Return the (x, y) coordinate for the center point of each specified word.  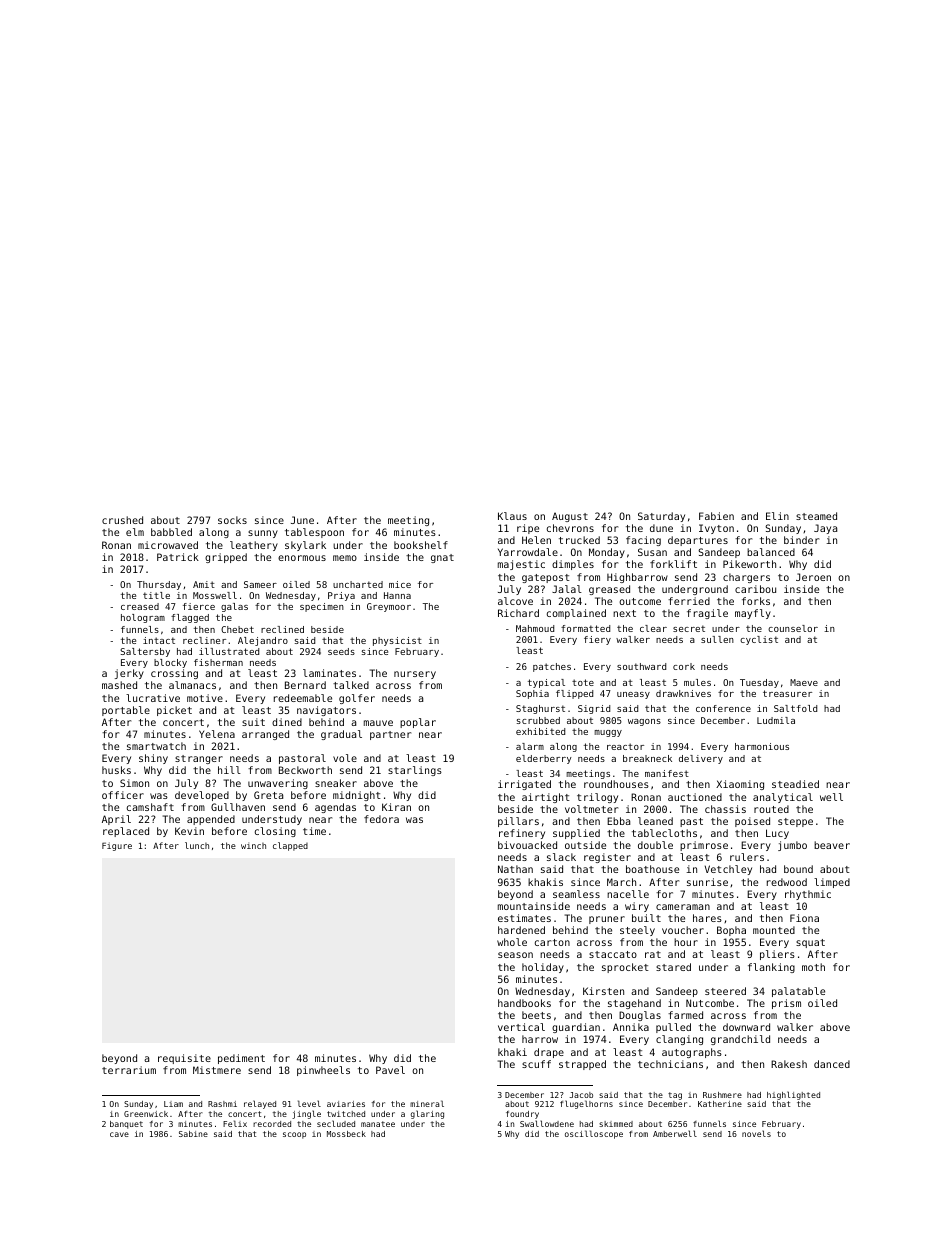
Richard (518, 613)
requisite (184, 1059)
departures (698, 541)
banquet (126, 1125)
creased (140, 606)
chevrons (570, 528)
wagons (644, 722)
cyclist (759, 640)
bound (798, 869)
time (314, 831)
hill (229, 770)
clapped (290, 846)
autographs (692, 1053)
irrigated (524, 785)
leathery (254, 546)
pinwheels (323, 1071)
